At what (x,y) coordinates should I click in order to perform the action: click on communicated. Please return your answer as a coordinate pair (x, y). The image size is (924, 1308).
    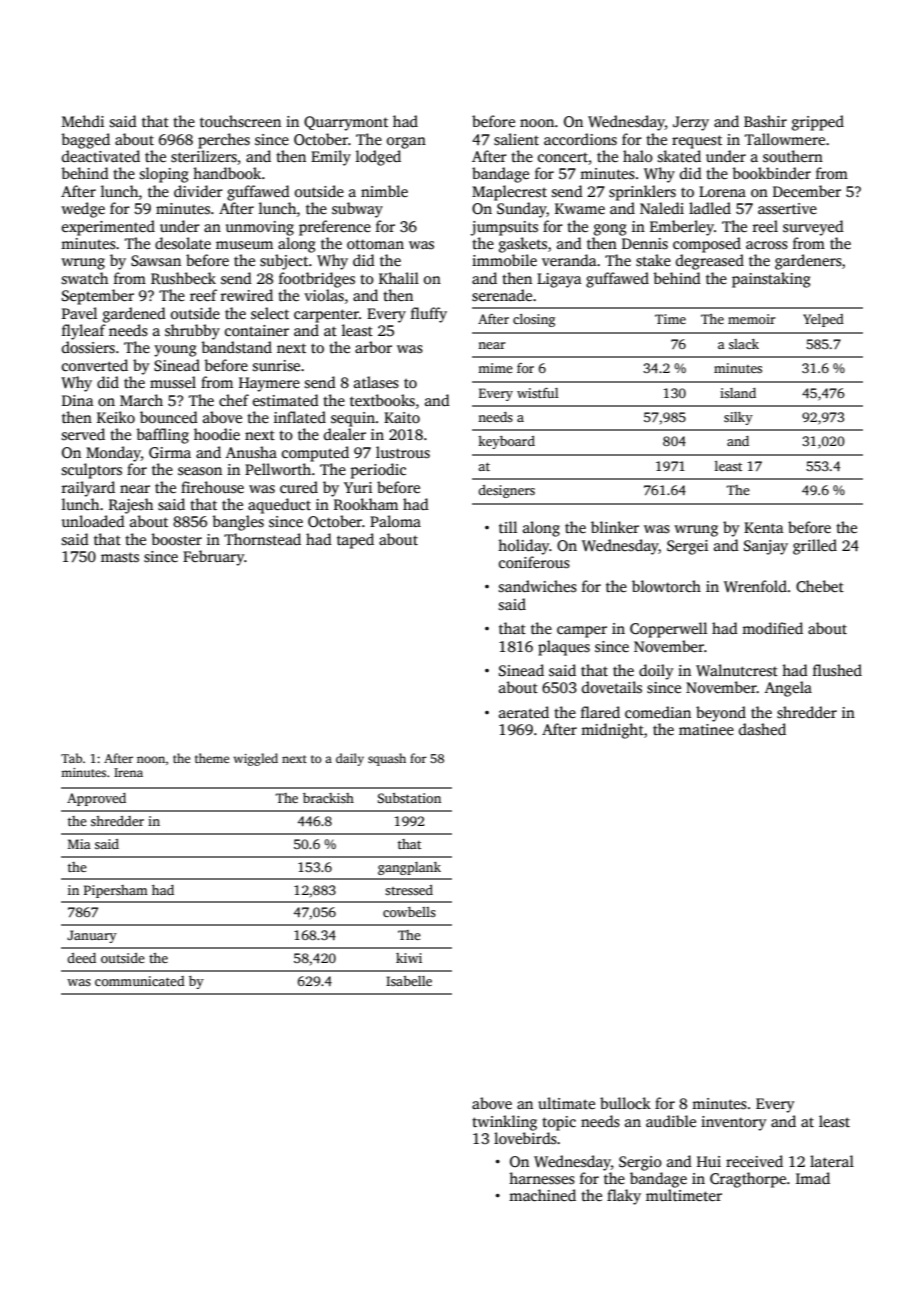
    Looking at the image, I should click on (140, 981).
